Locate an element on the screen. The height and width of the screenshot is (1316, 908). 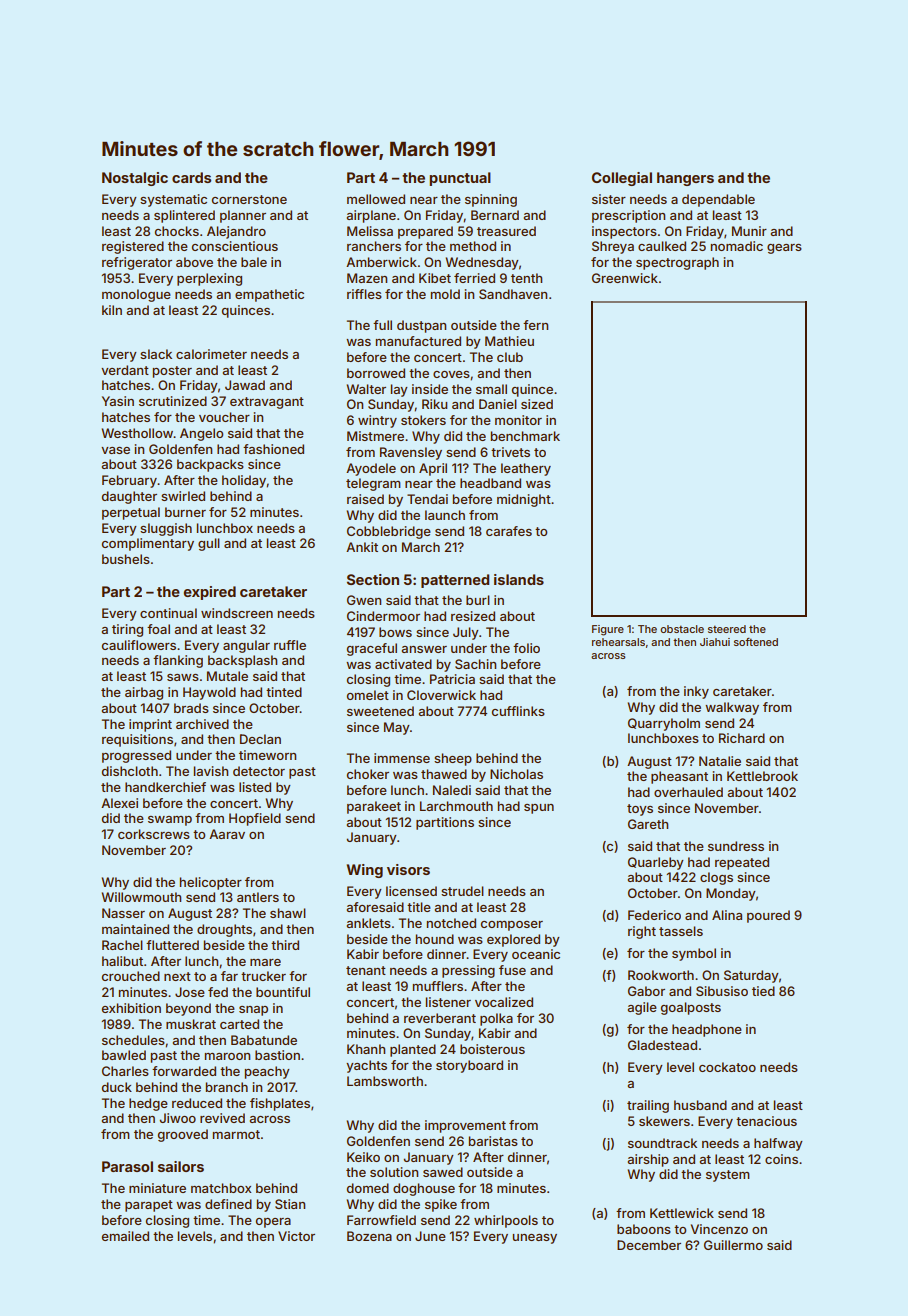
dependable is located at coordinates (718, 200).
